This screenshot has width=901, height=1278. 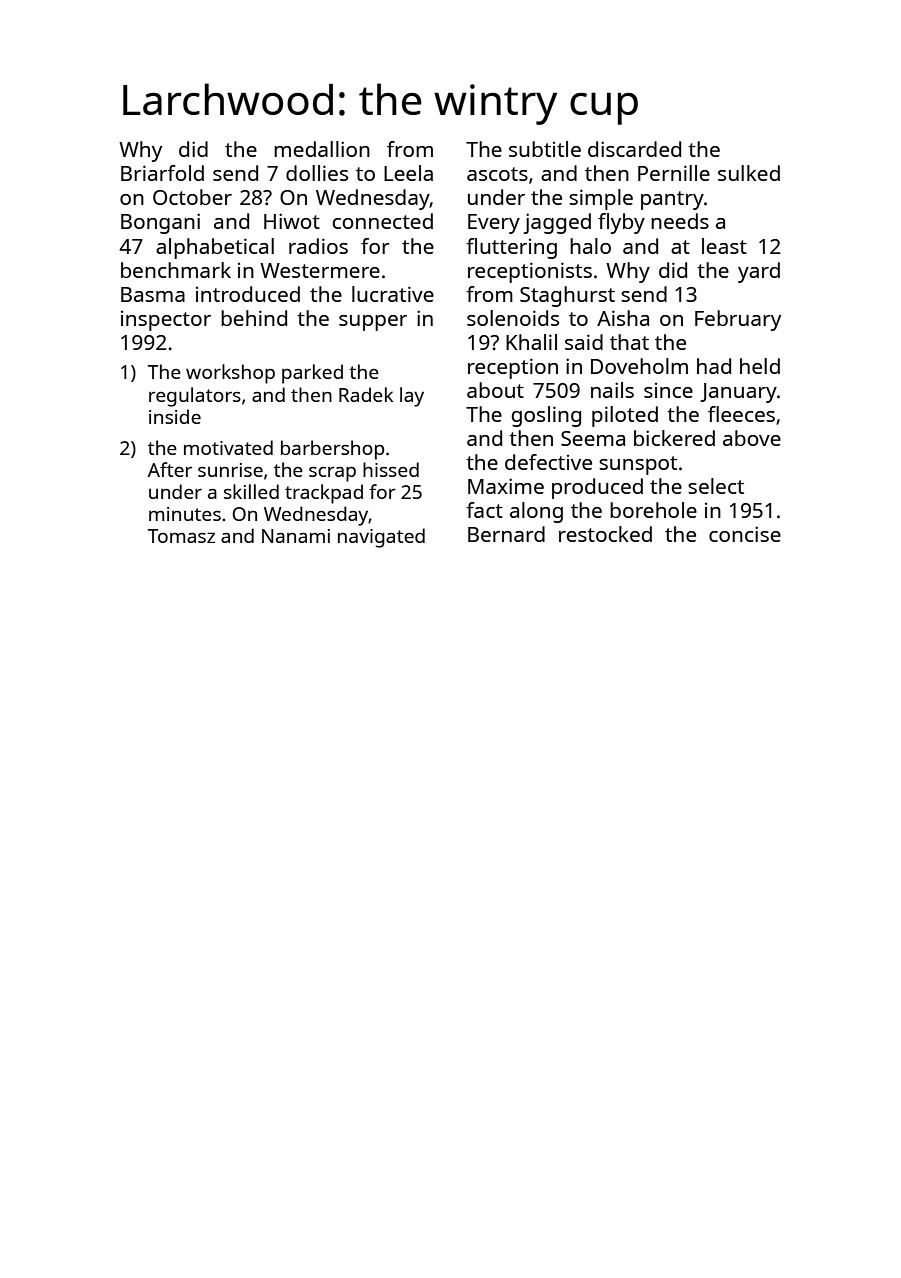 I want to click on parked, so click(x=312, y=374).
